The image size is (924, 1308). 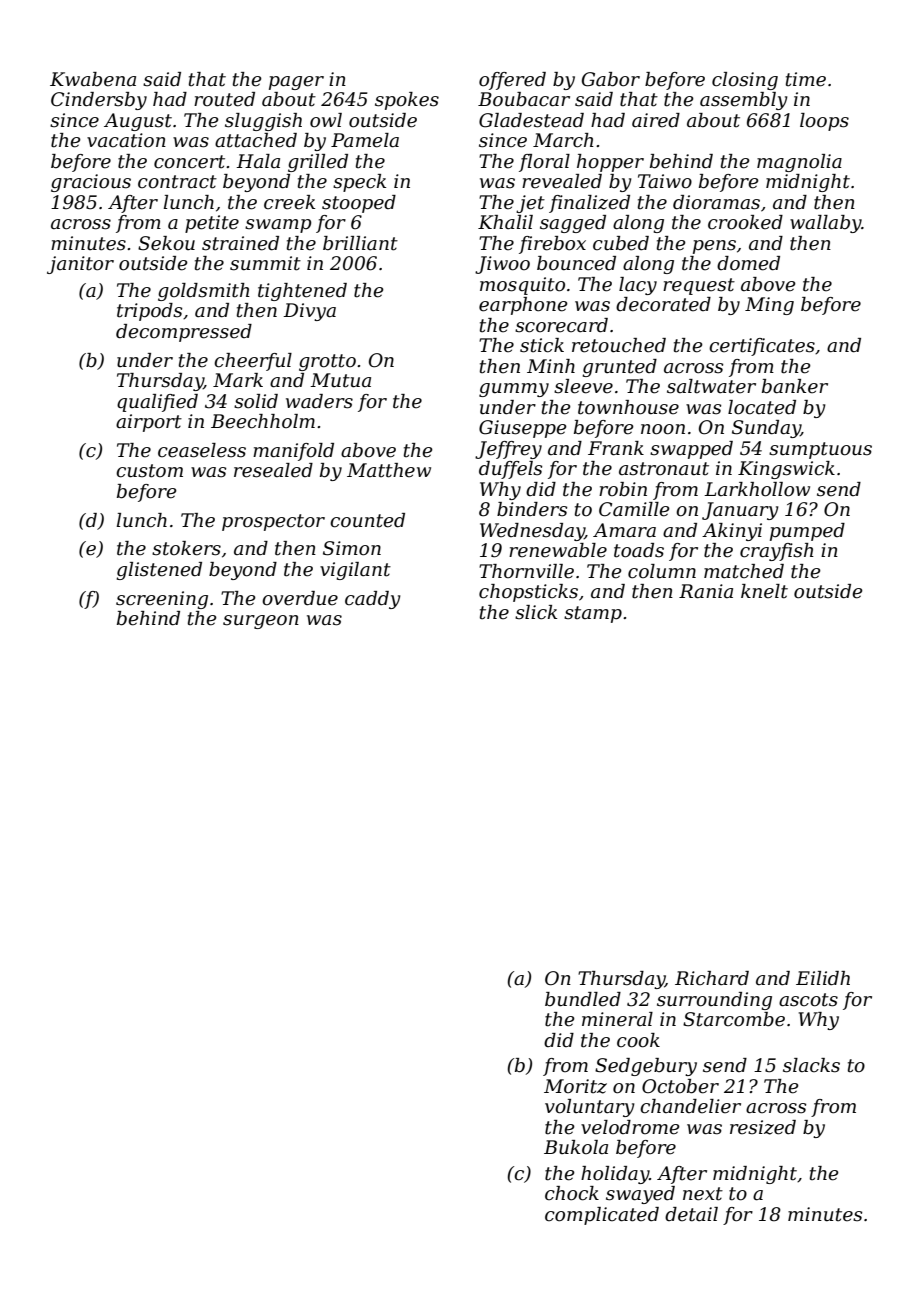 What do you see at coordinates (159, 571) in the document?
I see `glistened` at bounding box center [159, 571].
